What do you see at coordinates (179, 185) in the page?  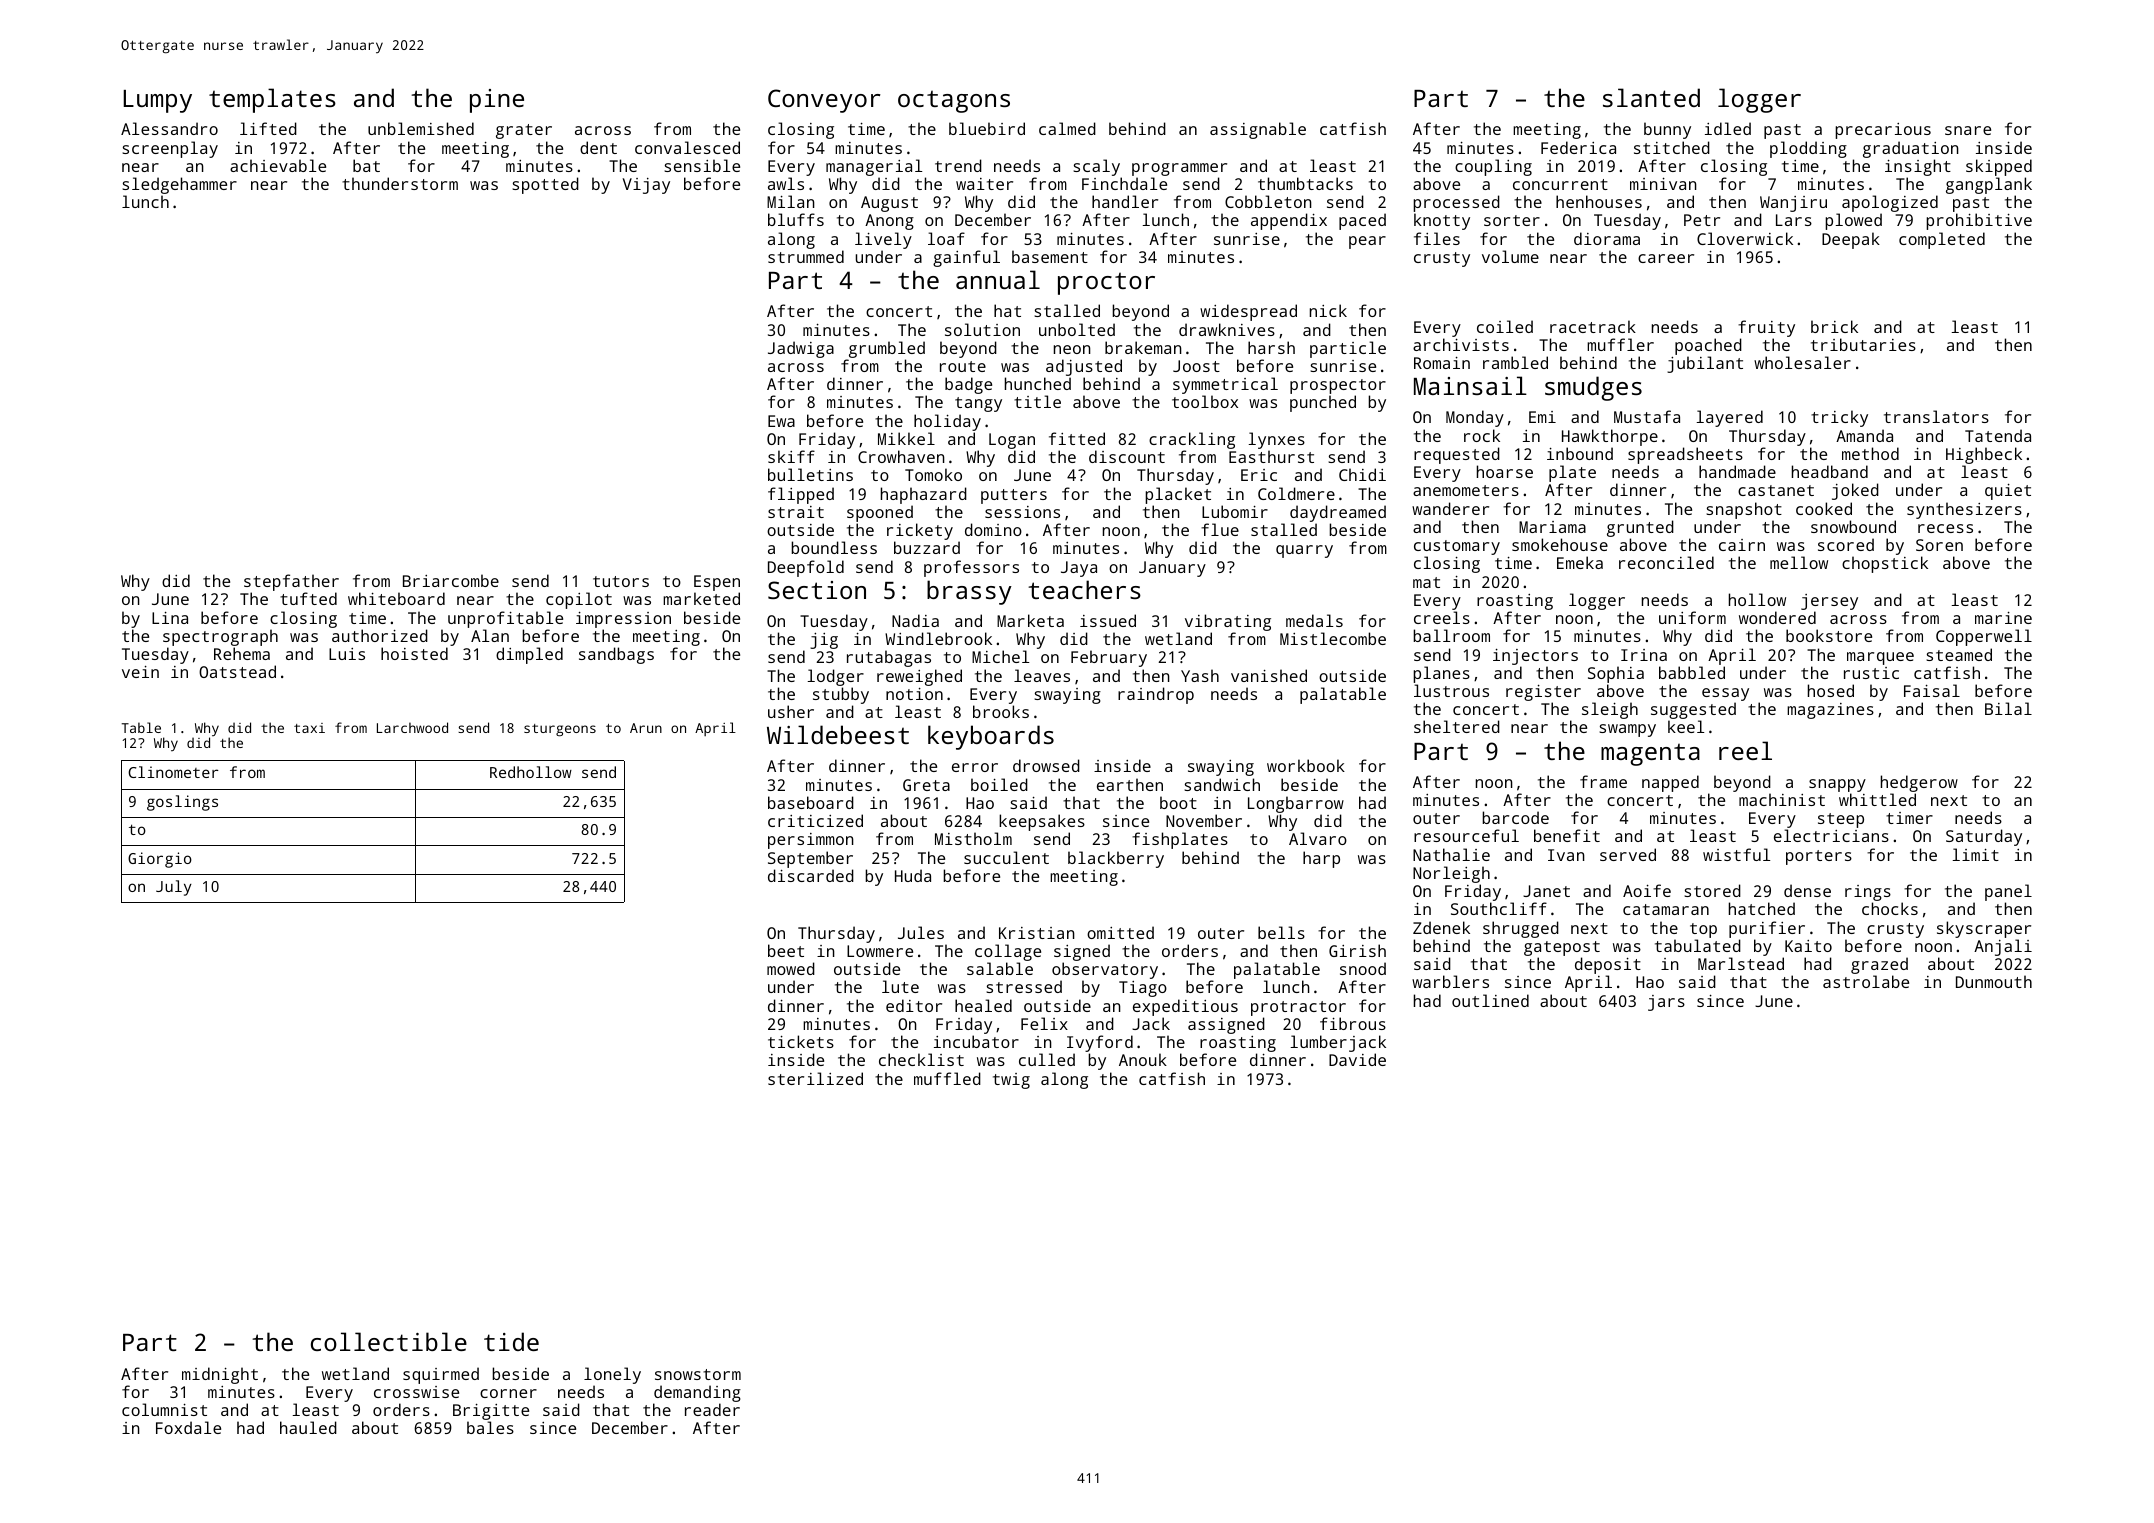 I see `sledgehammer` at bounding box center [179, 185].
